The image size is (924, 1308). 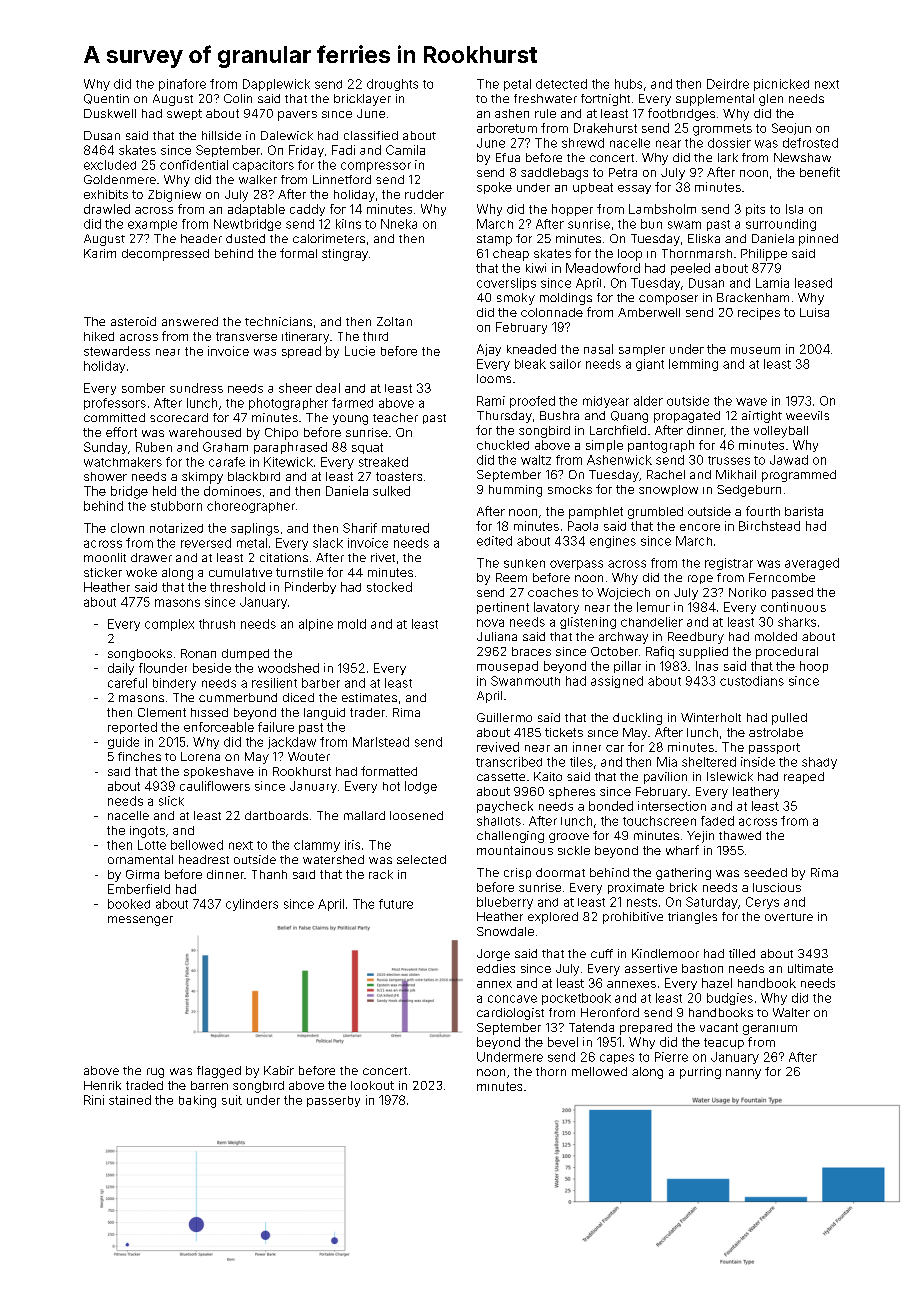 What do you see at coordinates (102, 1085) in the screenshot?
I see `Henrik` at bounding box center [102, 1085].
